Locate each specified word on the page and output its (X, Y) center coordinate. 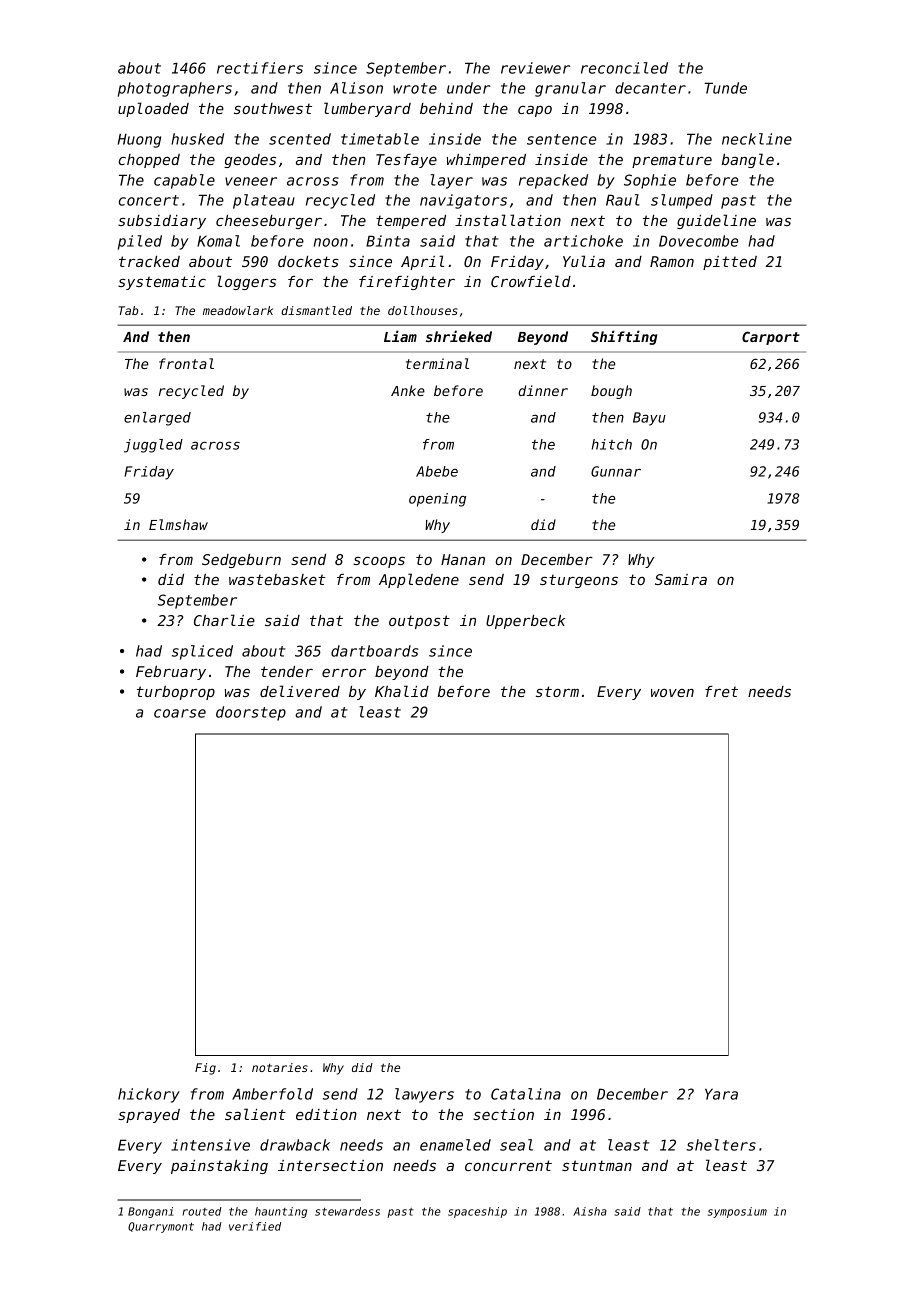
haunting (281, 1212)
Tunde (726, 88)
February (171, 673)
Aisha (590, 1211)
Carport (771, 338)
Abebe (437, 471)
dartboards (374, 651)
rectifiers (260, 68)
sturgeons (579, 581)
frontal (186, 363)
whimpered (486, 161)
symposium (737, 1212)
